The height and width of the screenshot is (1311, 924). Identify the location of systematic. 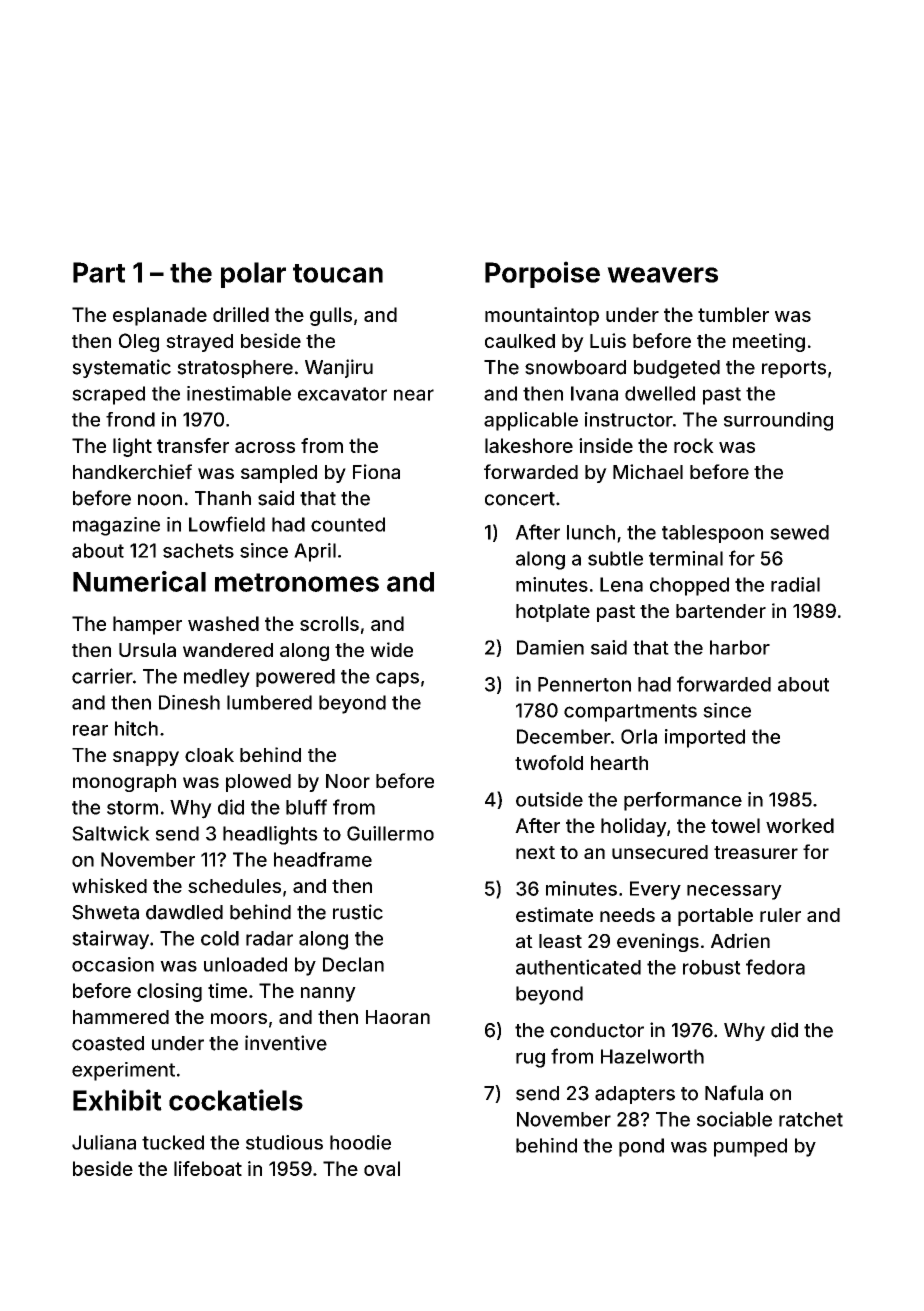
(121, 368).
